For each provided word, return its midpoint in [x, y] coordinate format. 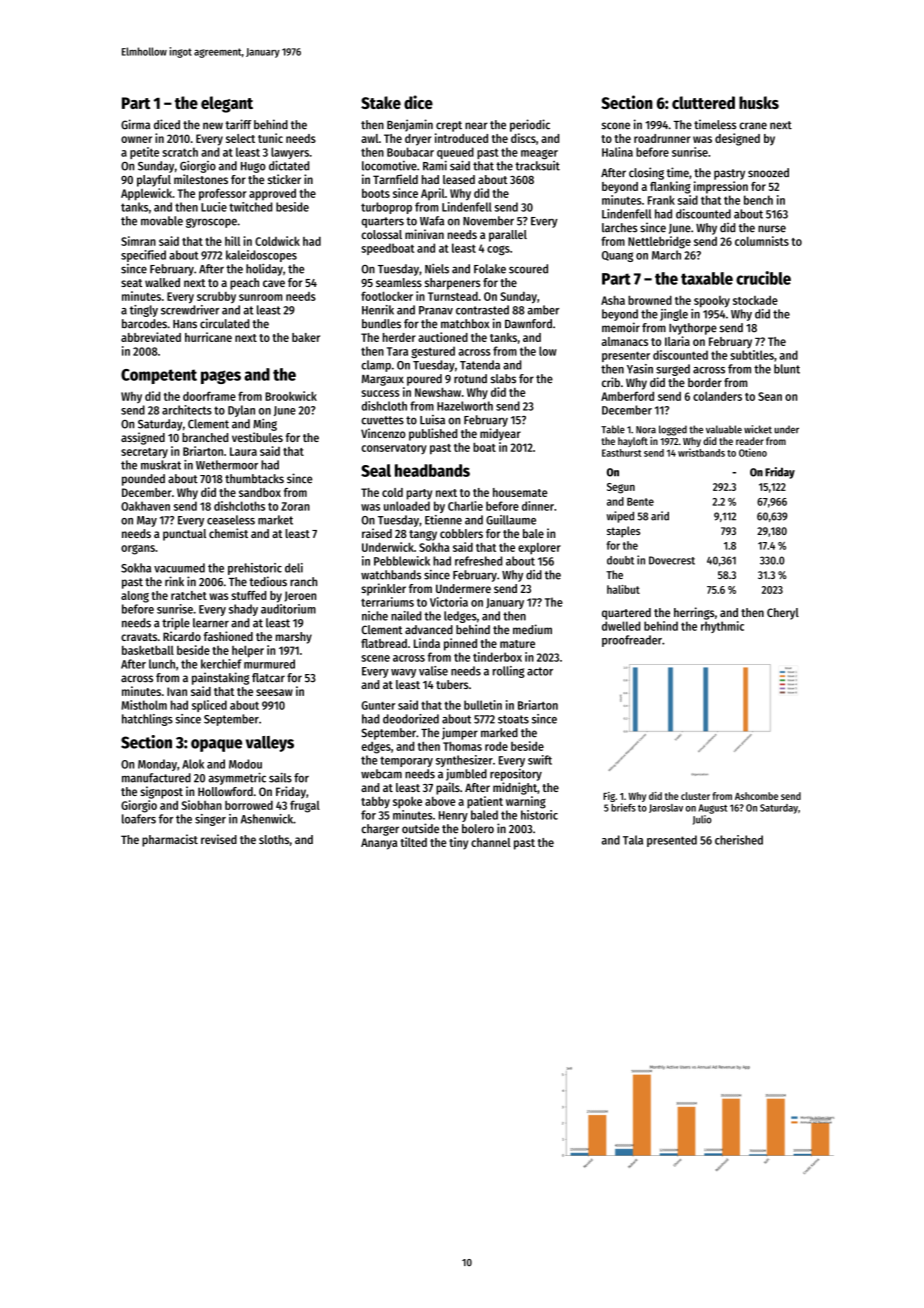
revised [219, 839]
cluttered [703, 102]
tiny [458, 843]
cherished [739, 840]
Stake [381, 102]
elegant [227, 104]
